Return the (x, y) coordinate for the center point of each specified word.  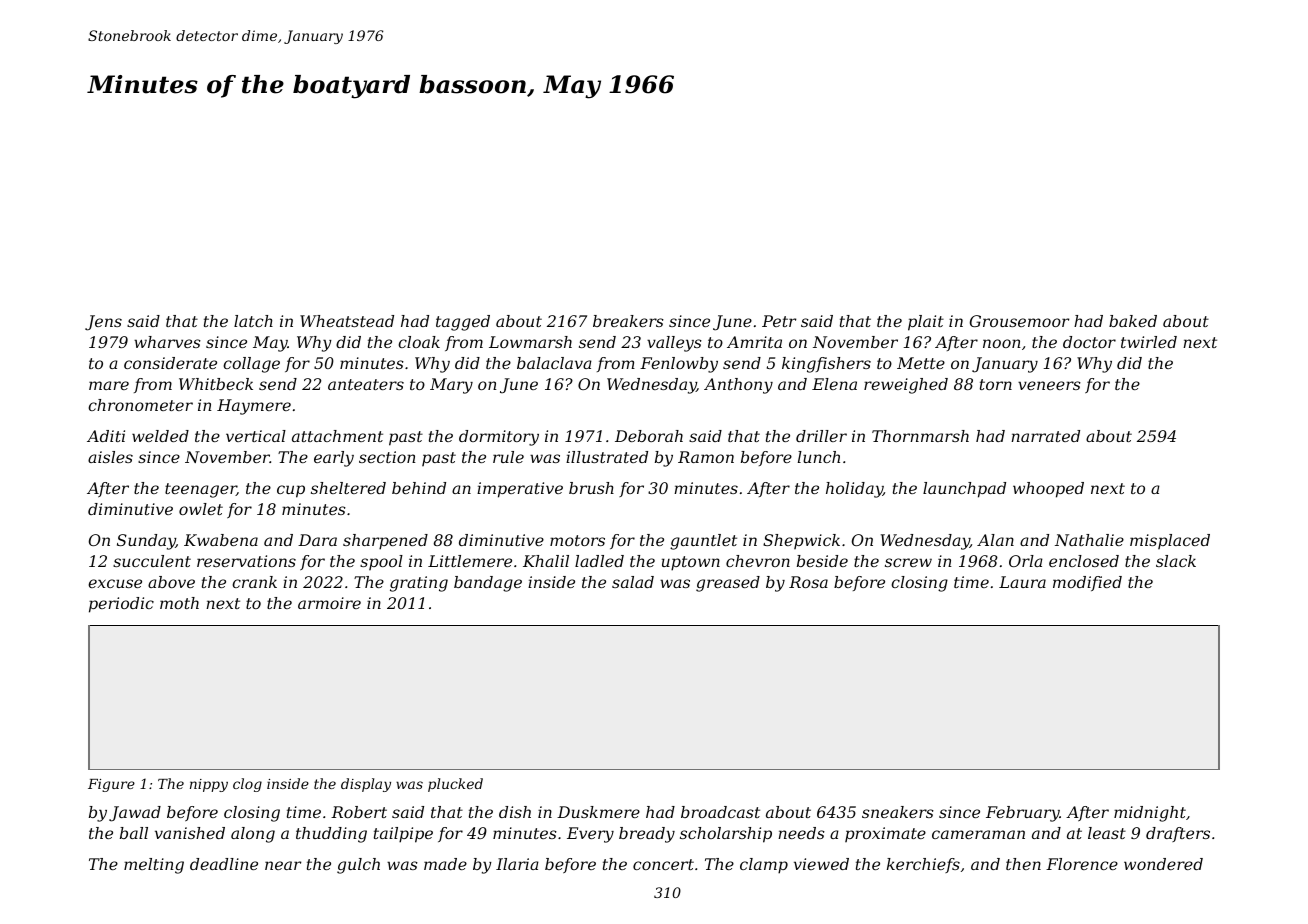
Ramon (706, 457)
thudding (331, 835)
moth (179, 603)
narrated (1045, 436)
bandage (488, 584)
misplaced (1170, 541)
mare (109, 385)
